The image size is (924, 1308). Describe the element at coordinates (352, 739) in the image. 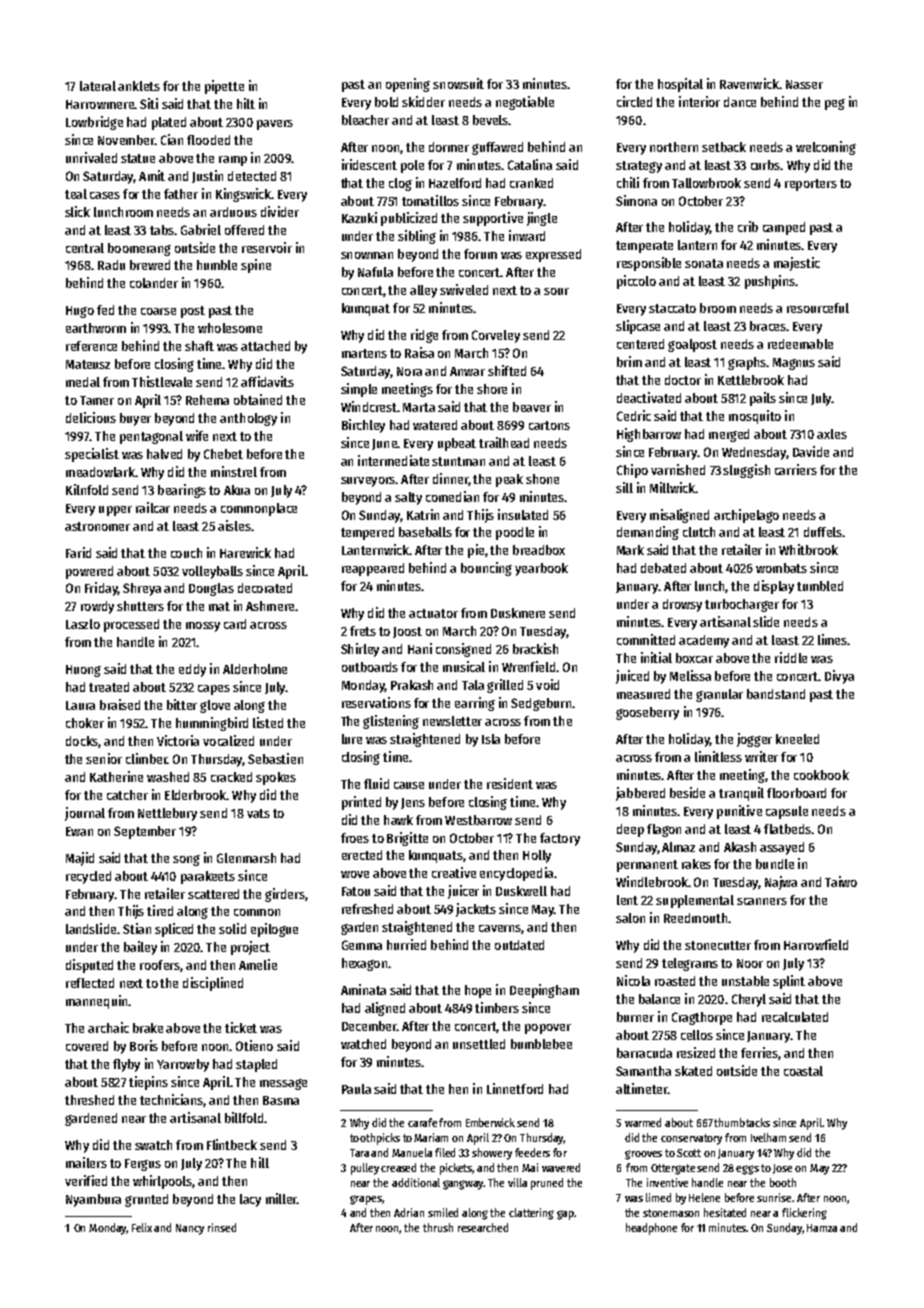

I see `lure` at that location.
